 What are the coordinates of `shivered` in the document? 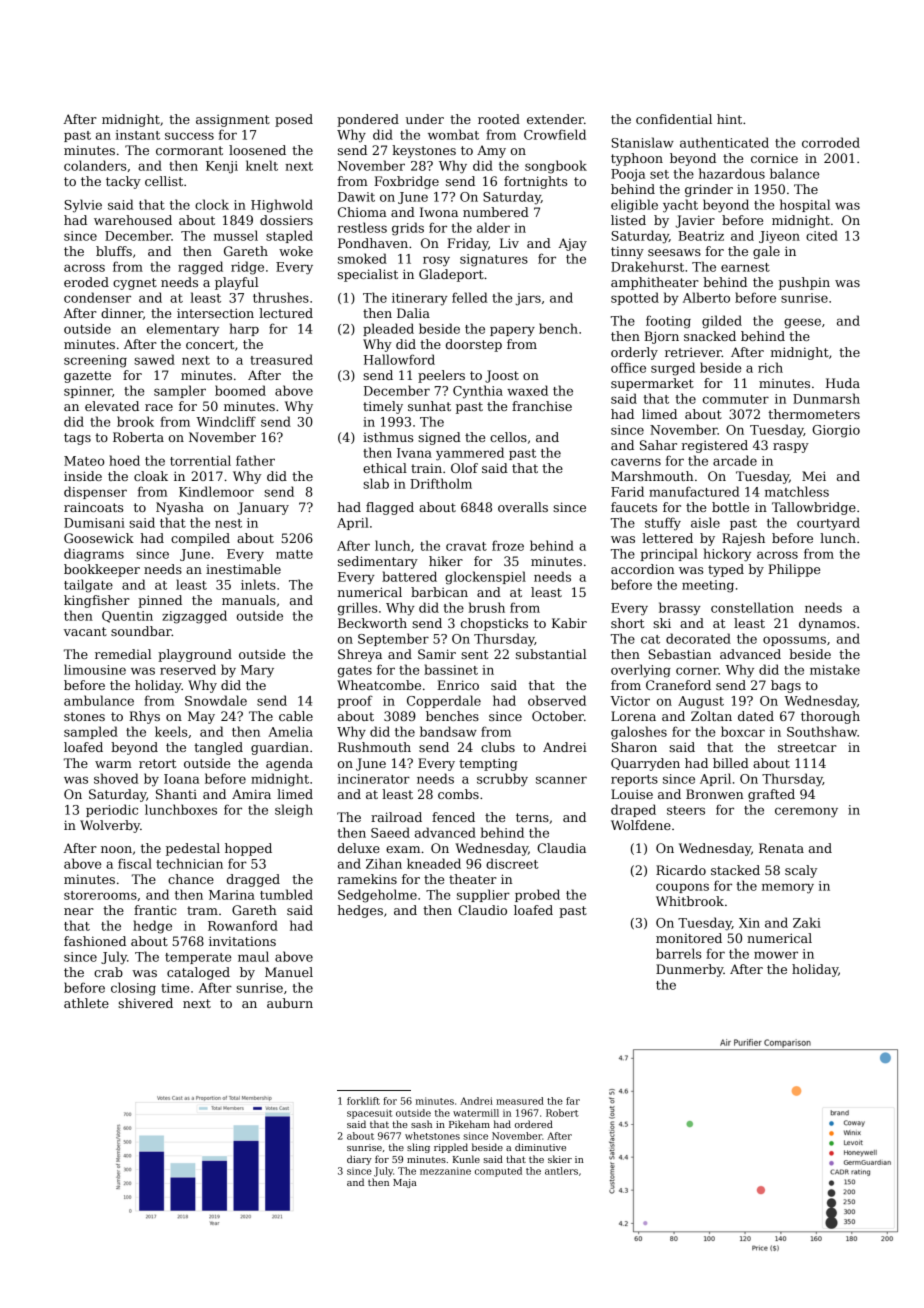 It's located at (145, 1003).
